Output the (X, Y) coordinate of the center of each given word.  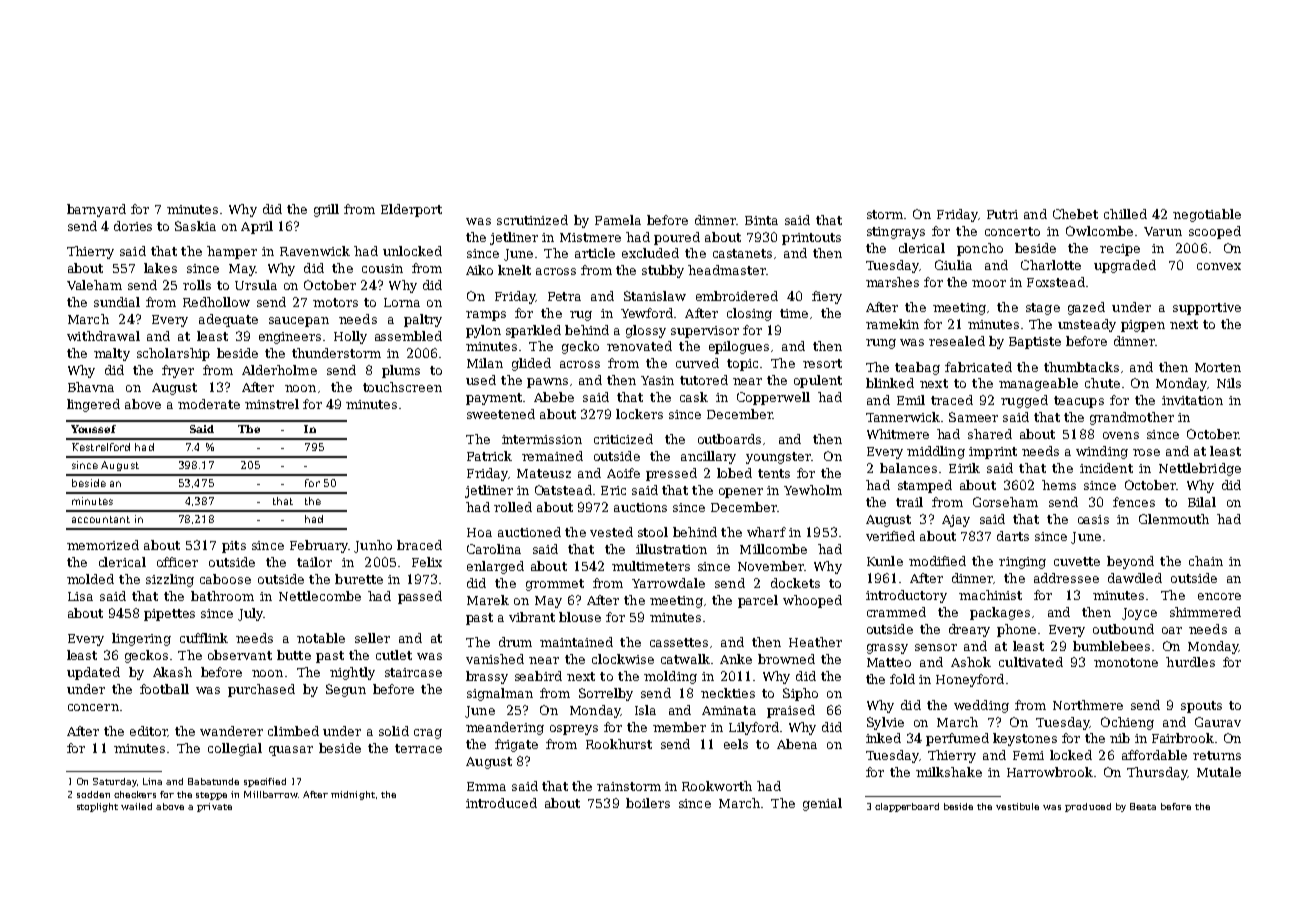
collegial (235, 749)
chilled (1125, 214)
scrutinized (532, 220)
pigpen (1143, 326)
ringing (1022, 563)
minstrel (272, 404)
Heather (815, 642)
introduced (501, 803)
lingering (141, 639)
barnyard (96, 210)
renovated (639, 346)
